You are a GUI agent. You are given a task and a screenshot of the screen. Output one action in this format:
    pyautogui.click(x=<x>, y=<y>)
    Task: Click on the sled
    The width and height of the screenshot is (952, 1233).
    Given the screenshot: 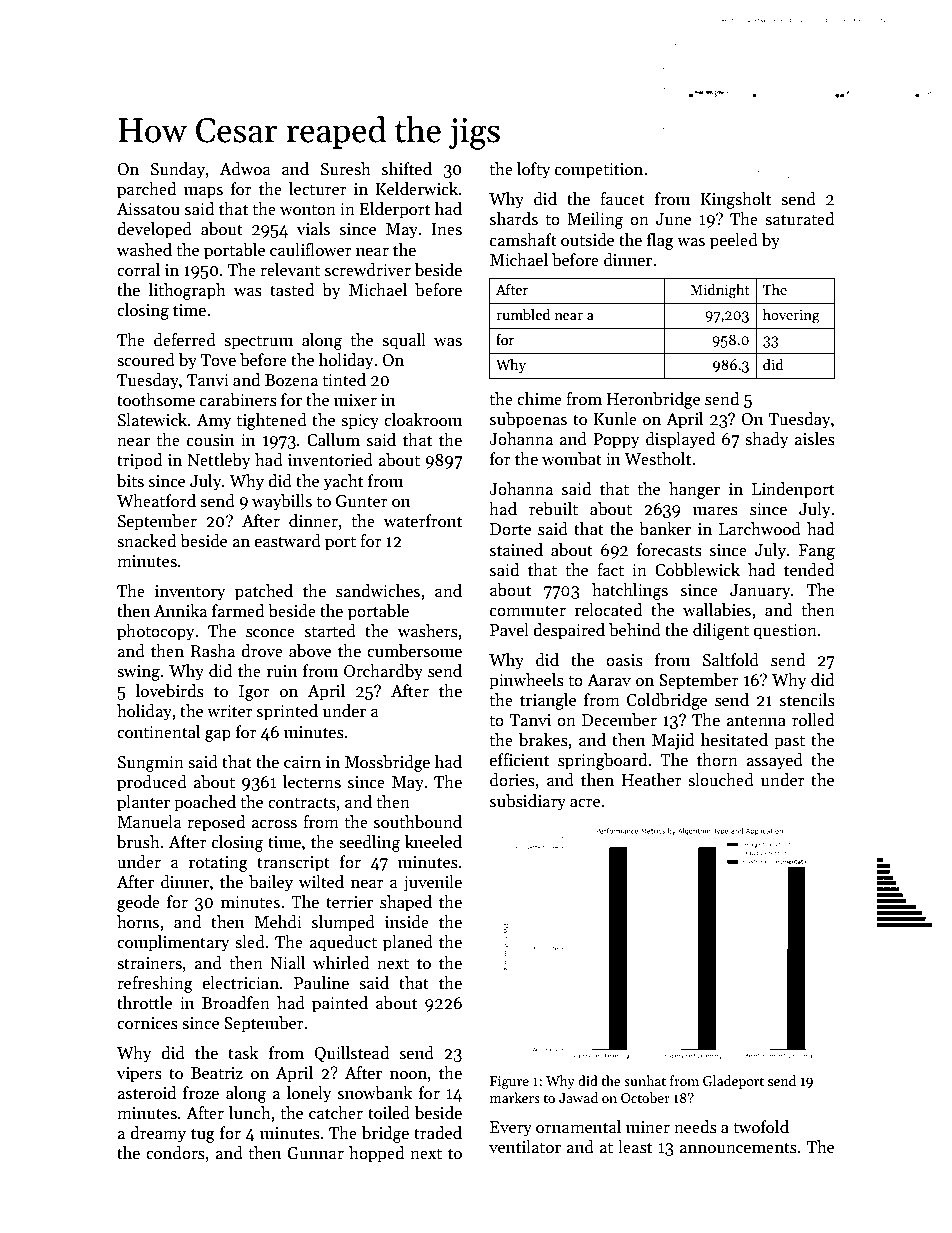 What is the action you would take?
    pyautogui.click(x=250, y=942)
